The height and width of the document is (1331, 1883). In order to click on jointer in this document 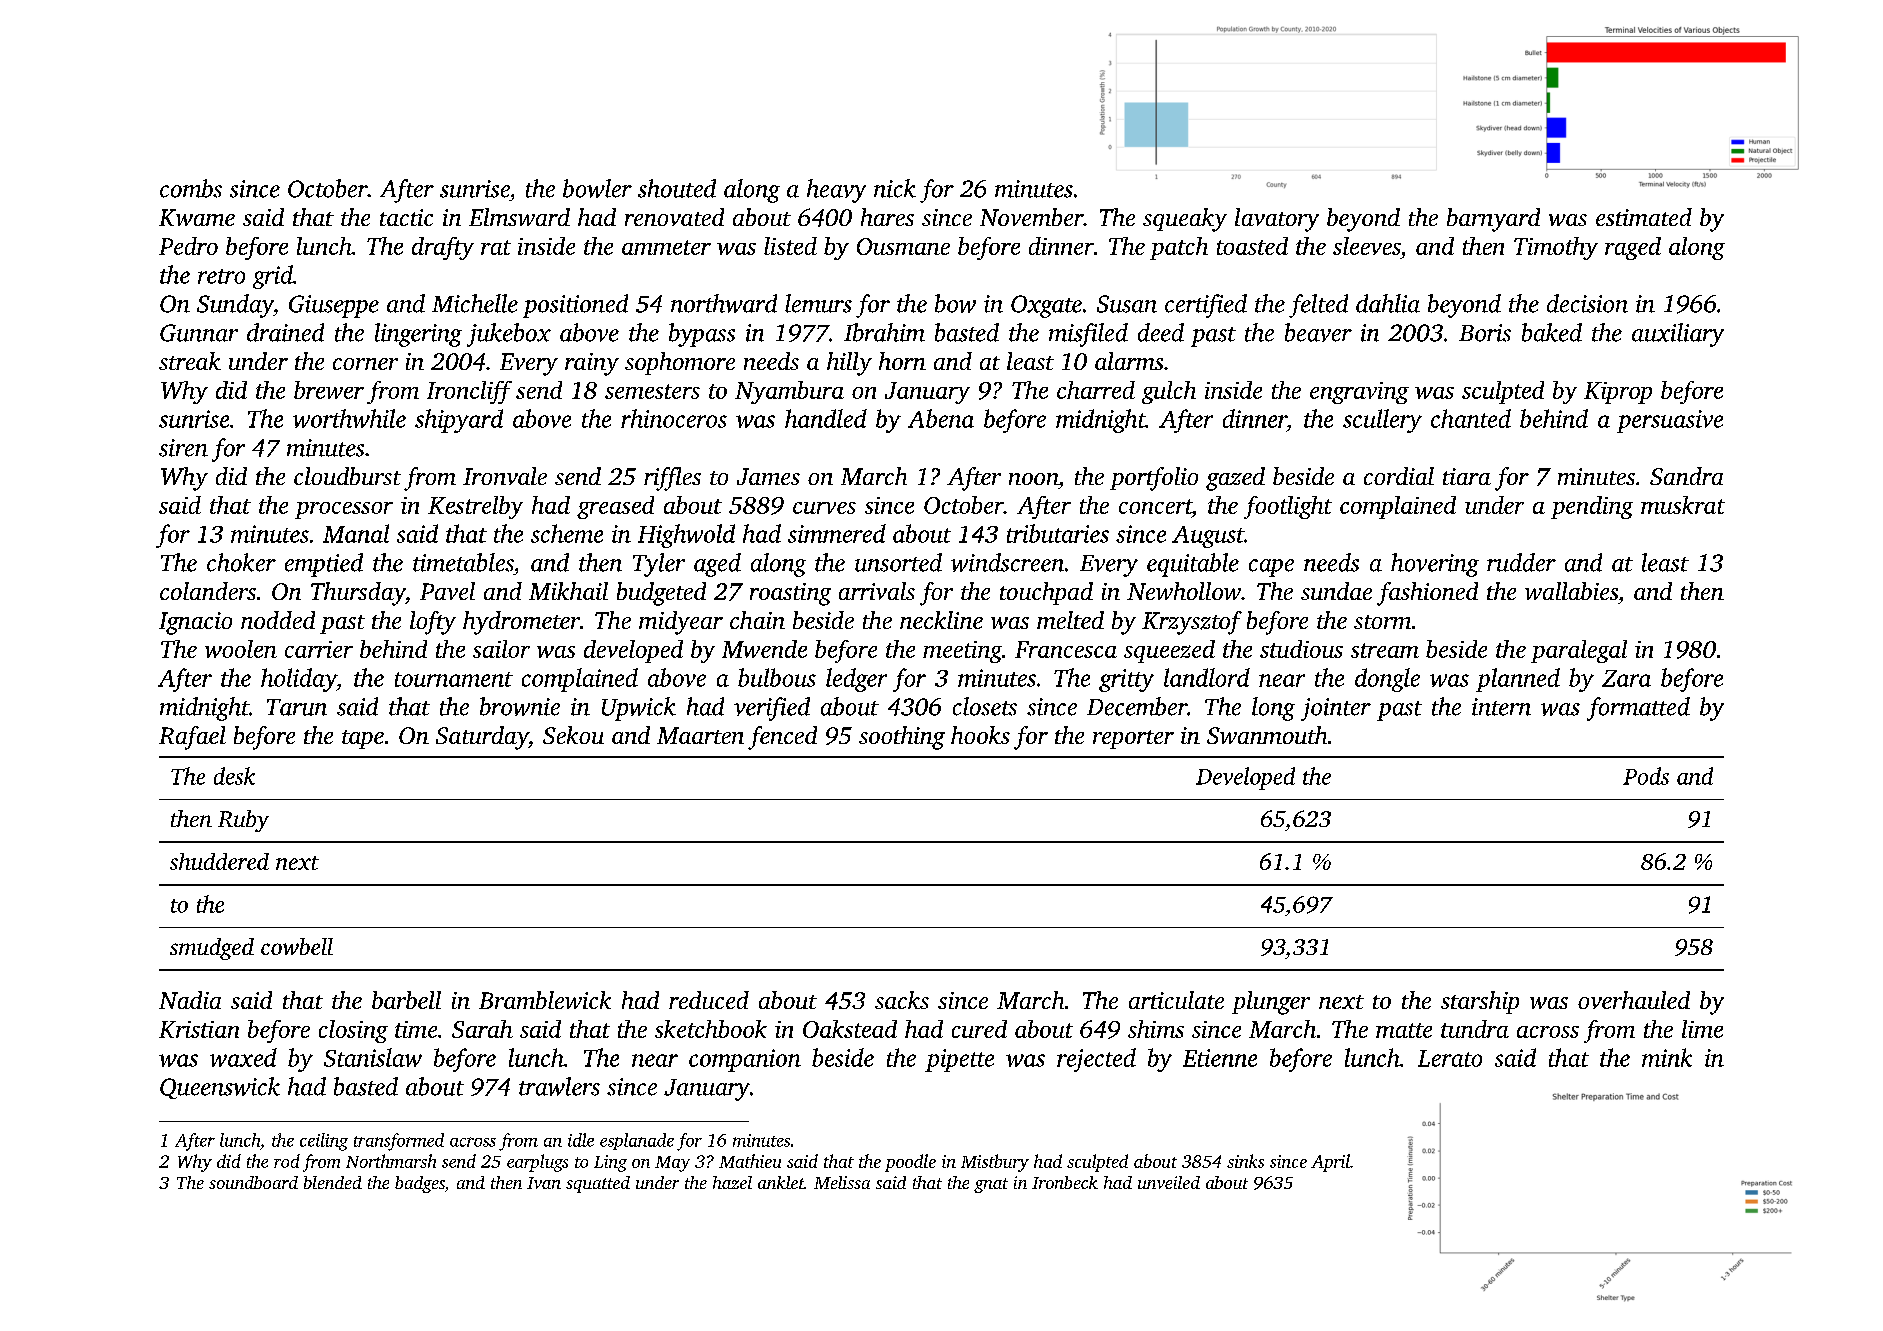, I will do `click(1336, 709)`.
